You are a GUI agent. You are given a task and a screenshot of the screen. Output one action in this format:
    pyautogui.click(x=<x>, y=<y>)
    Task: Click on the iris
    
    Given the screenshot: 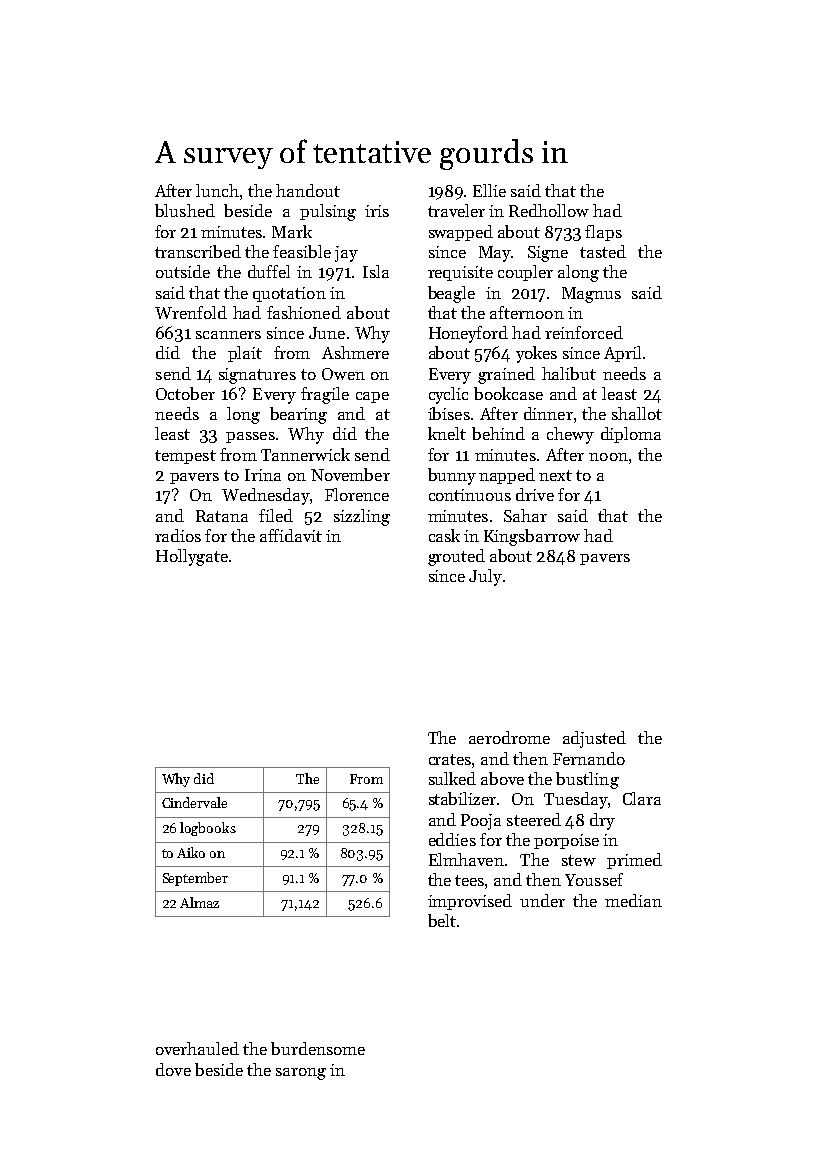 What is the action you would take?
    pyautogui.click(x=377, y=211)
